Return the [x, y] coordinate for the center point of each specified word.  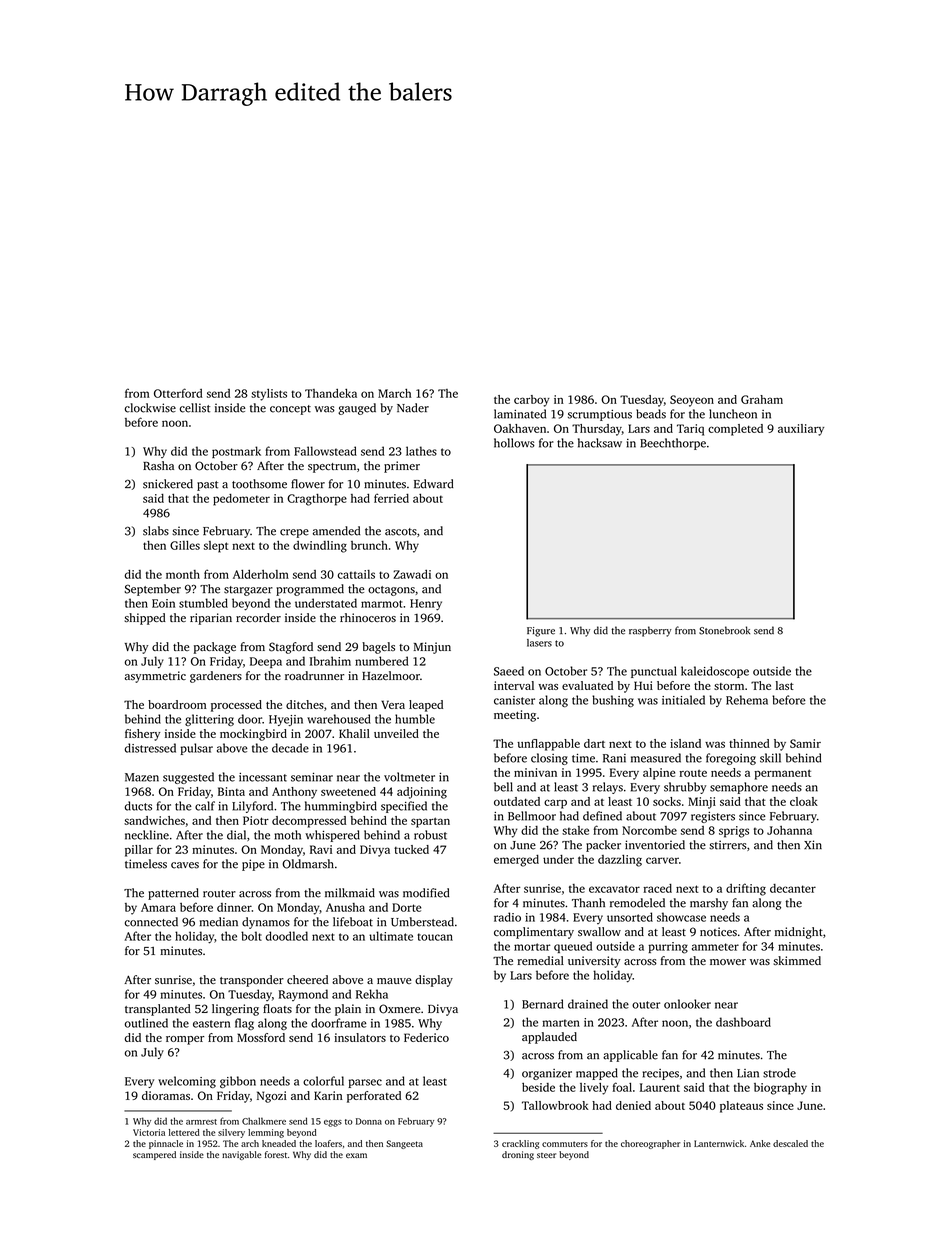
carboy [532, 401]
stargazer [248, 591]
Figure [541, 632]
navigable [241, 1155]
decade [290, 748]
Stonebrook [724, 630]
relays [608, 788]
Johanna [789, 830]
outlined [146, 1023]
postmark [236, 452]
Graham [762, 399]
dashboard [743, 1022]
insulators [360, 1037]
